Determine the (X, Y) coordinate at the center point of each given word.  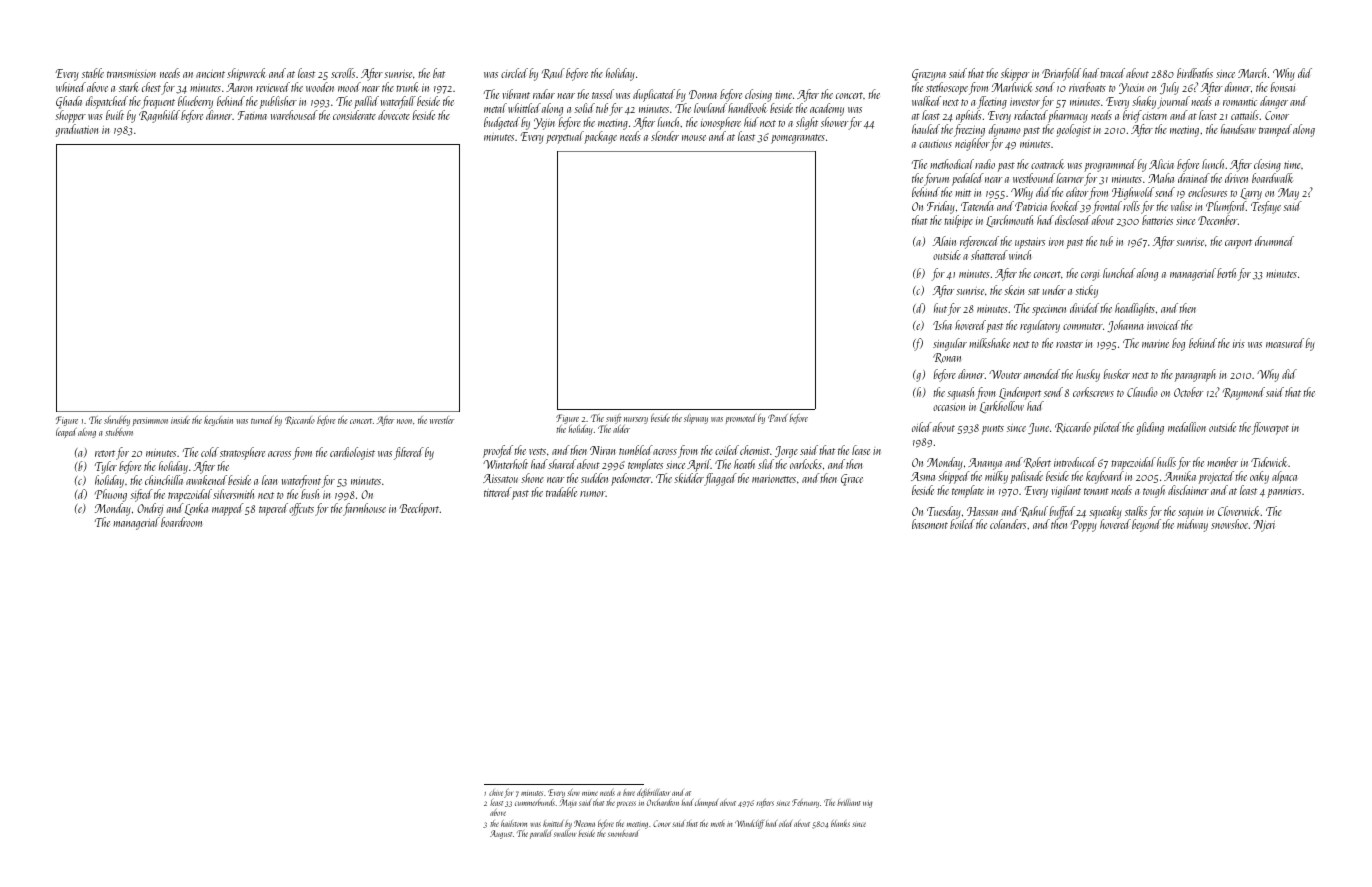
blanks (840, 823)
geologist (1074, 130)
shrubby (117, 421)
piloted (1107, 428)
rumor (593, 494)
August (501, 834)
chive (496, 793)
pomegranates (798, 139)
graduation (77, 130)
